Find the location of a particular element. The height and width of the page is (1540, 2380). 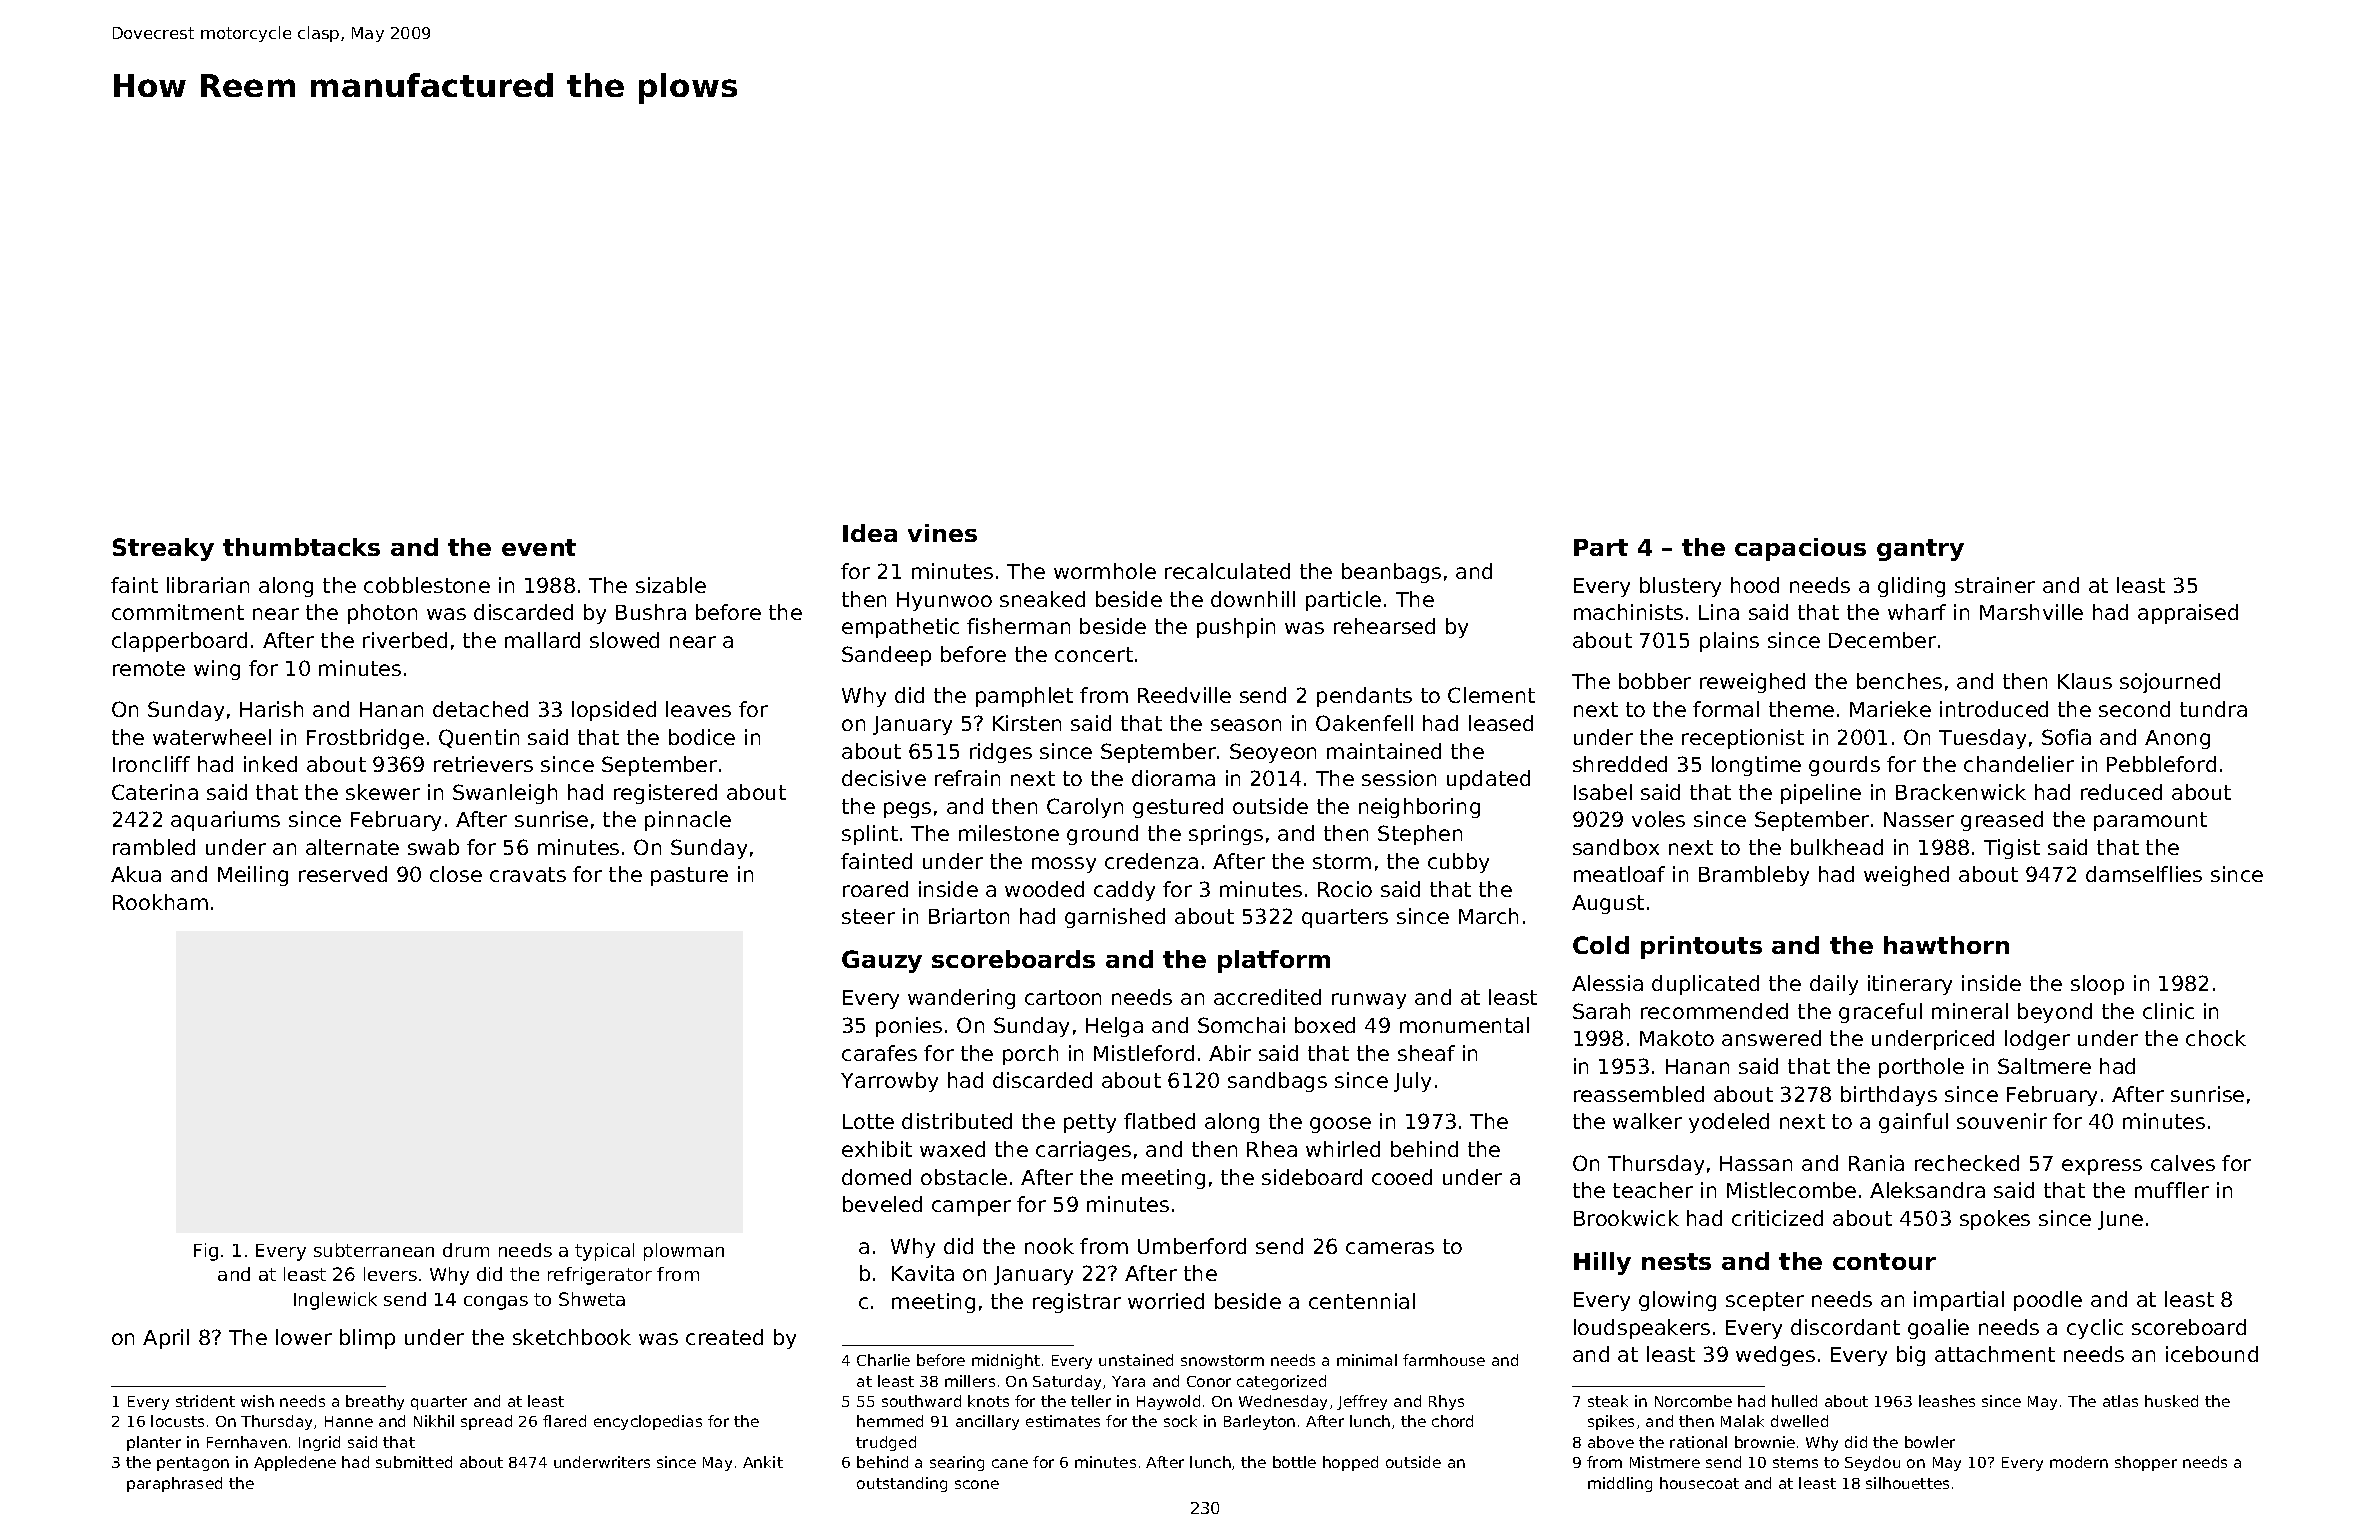

paraphrased is located at coordinates (174, 1484).
